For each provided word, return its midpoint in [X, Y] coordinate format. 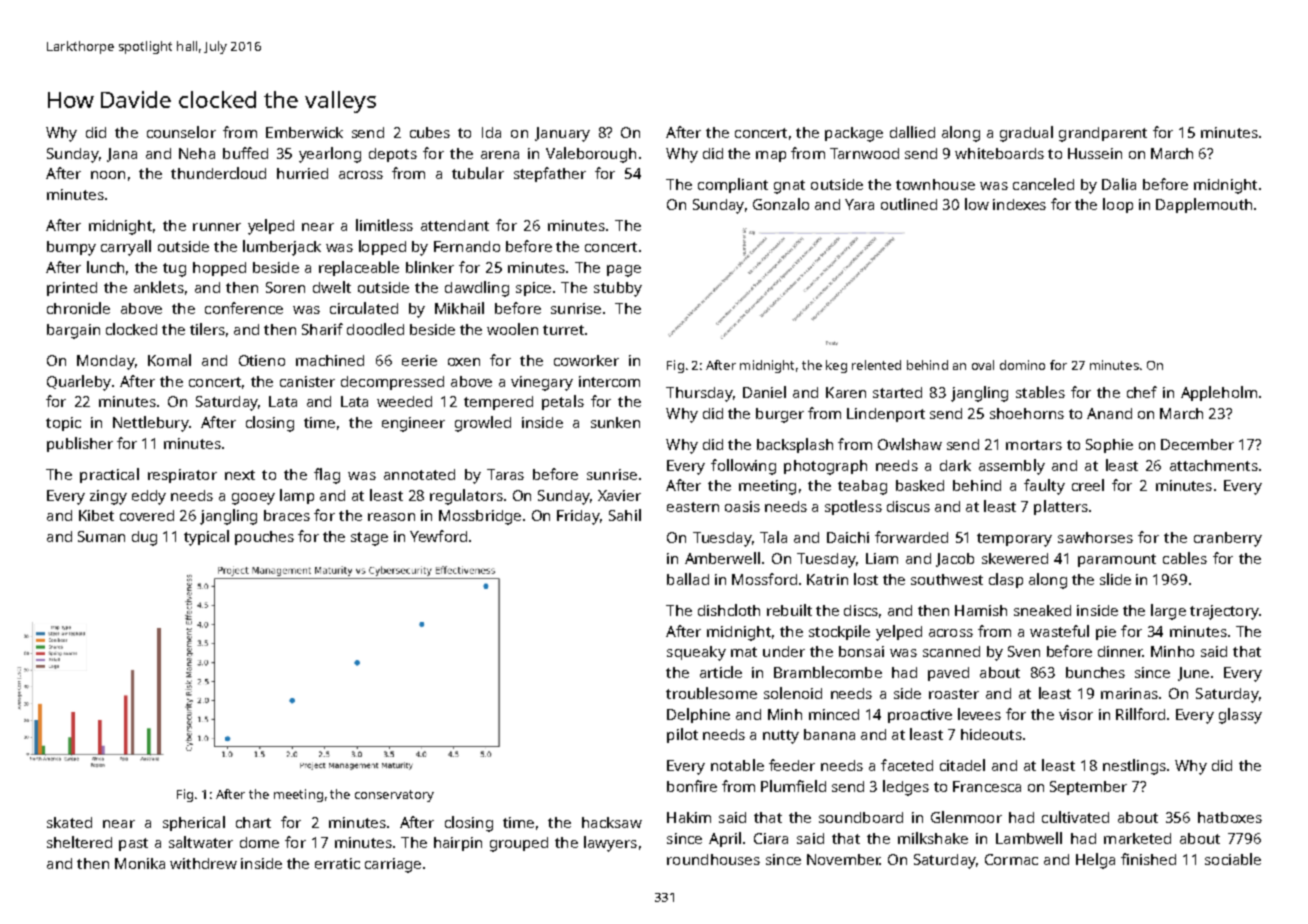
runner [217, 227]
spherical [194, 823]
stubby [618, 289]
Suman [101, 536]
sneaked [1042, 610]
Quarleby [79, 383]
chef [1142, 392]
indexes [1019, 204]
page [624, 271]
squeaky [696, 653]
